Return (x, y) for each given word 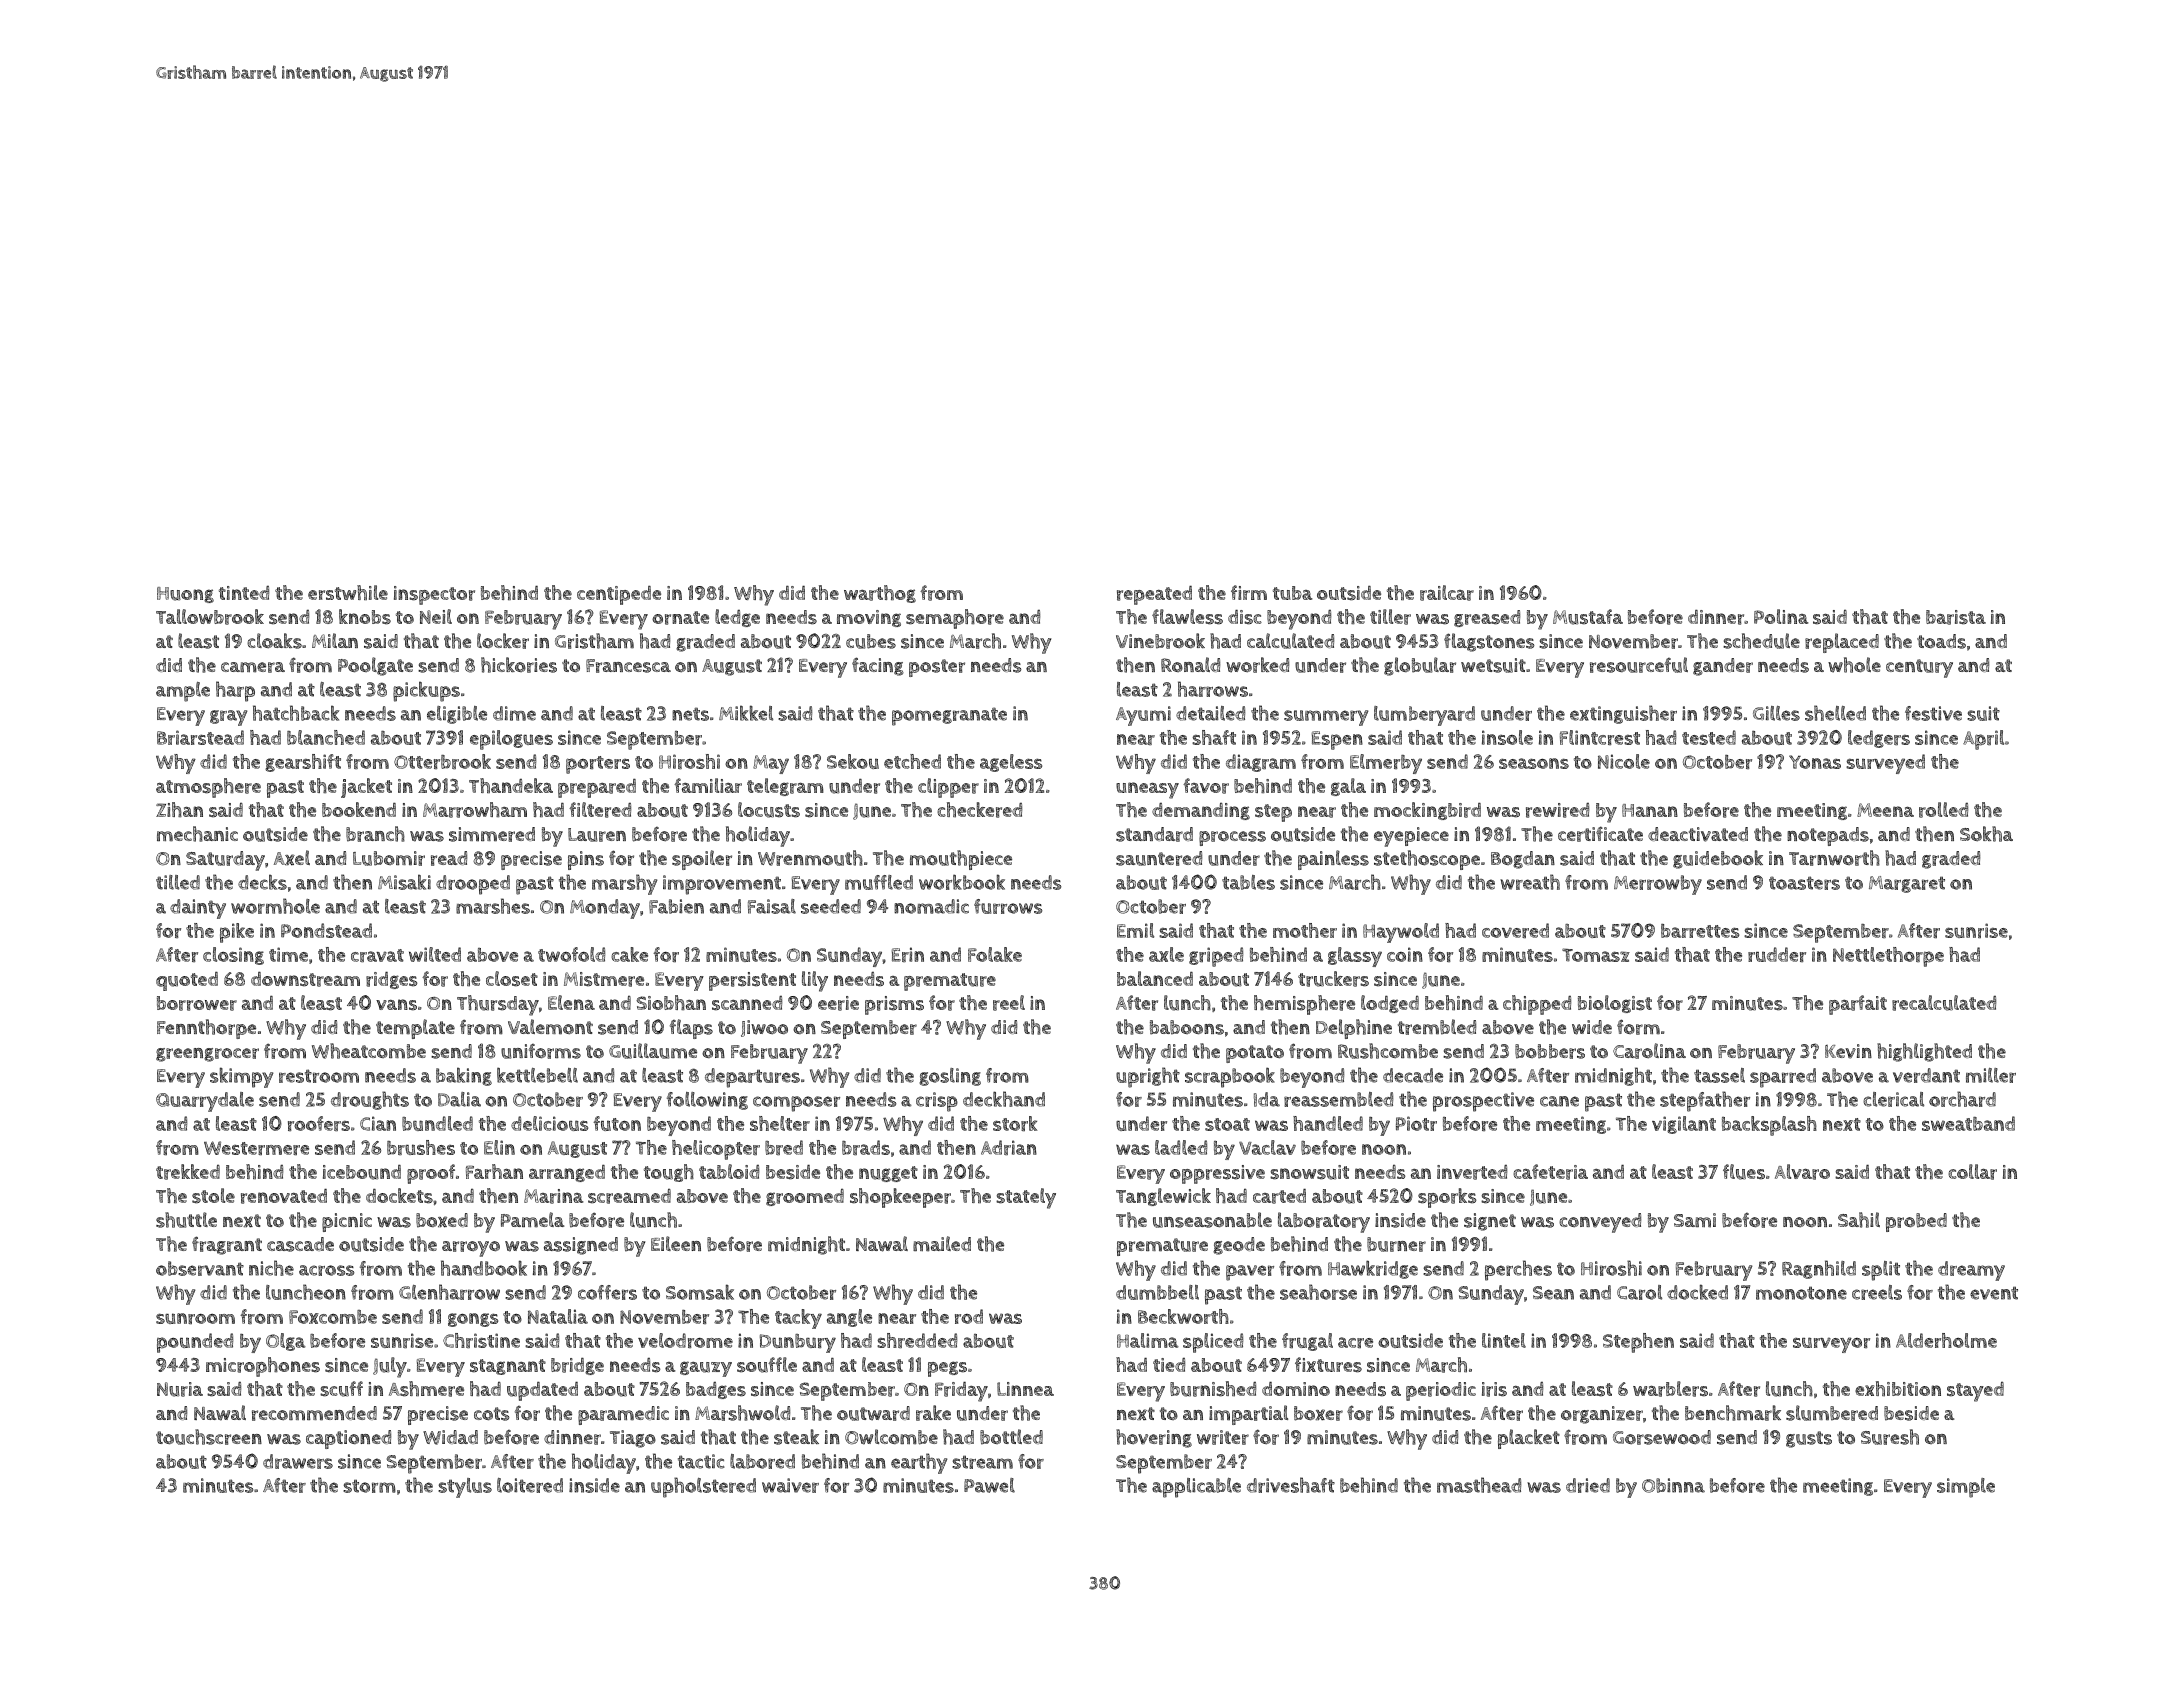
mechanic (197, 834)
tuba (1292, 593)
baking (464, 1076)
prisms (894, 1005)
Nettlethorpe (1888, 957)
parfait (1858, 1005)
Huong (185, 595)
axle (1166, 954)
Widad (450, 1437)
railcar (1447, 593)
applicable (1196, 1488)
